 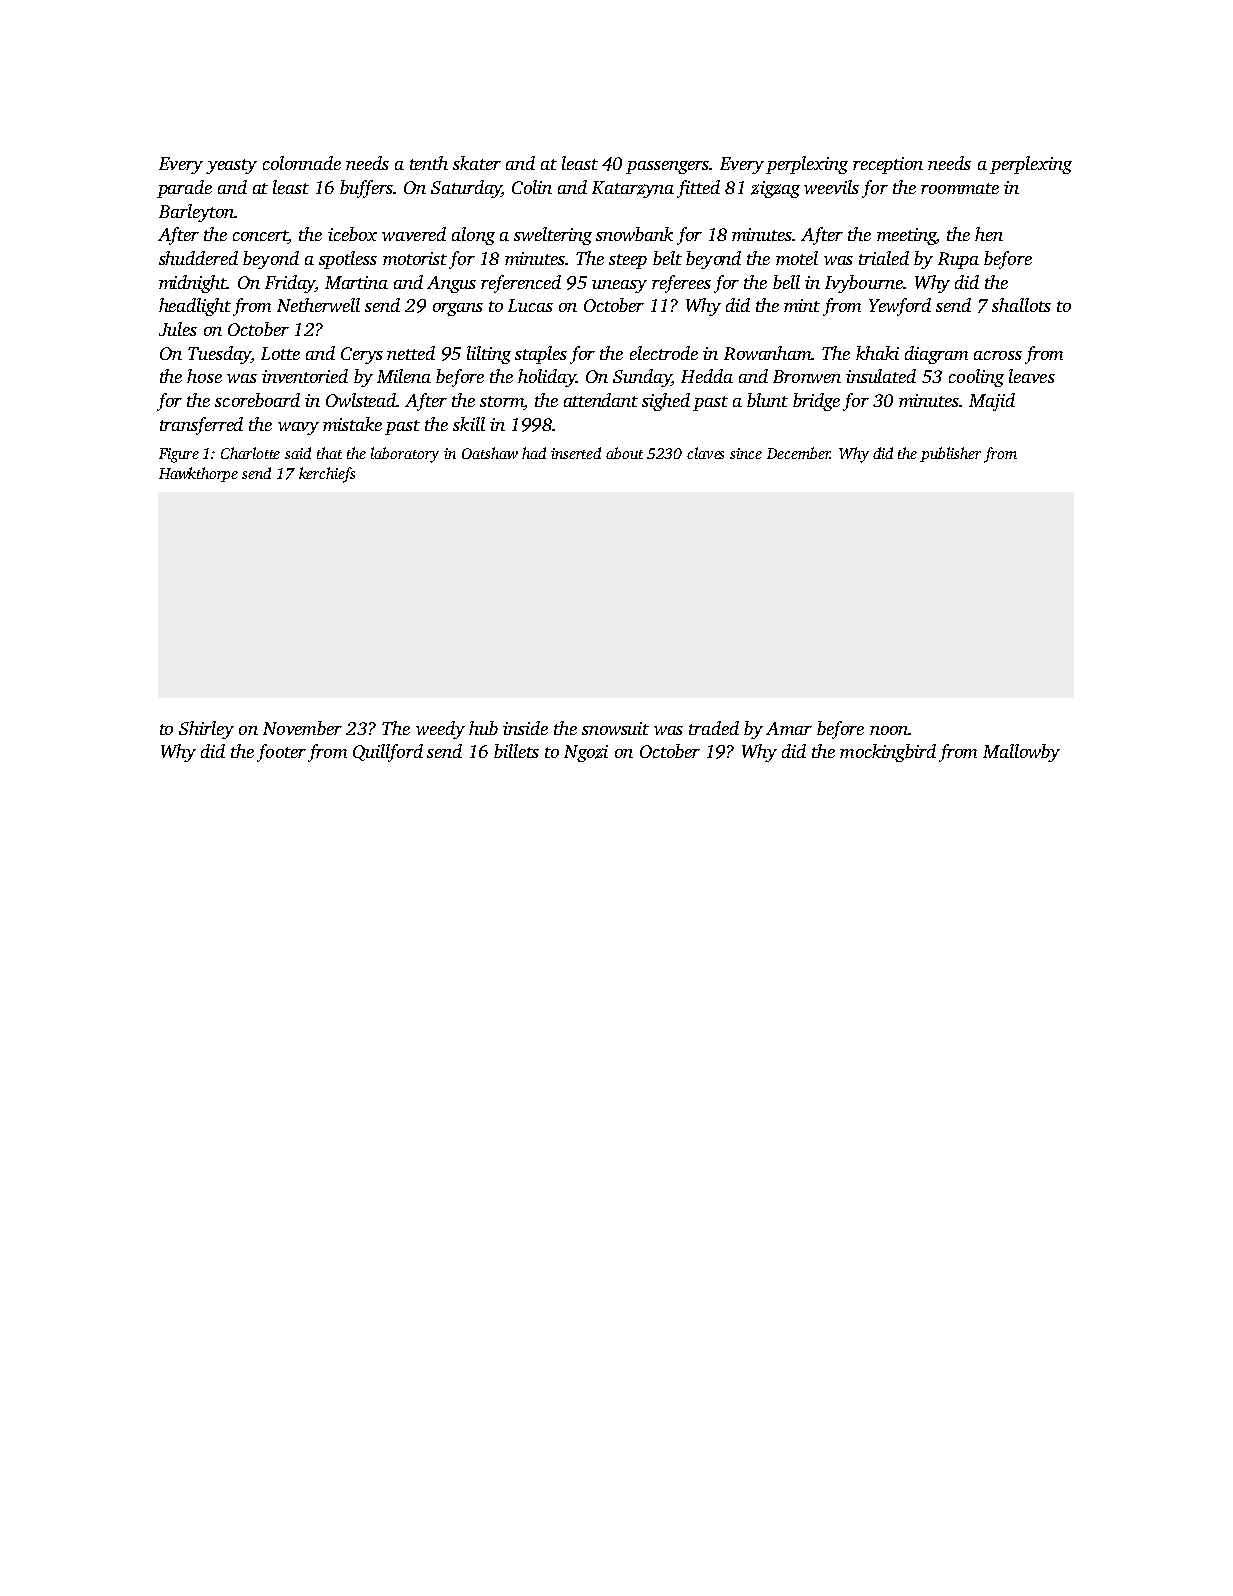 What do you see at coordinates (888, 753) in the document?
I see `mockingbird` at bounding box center [888, 753].
